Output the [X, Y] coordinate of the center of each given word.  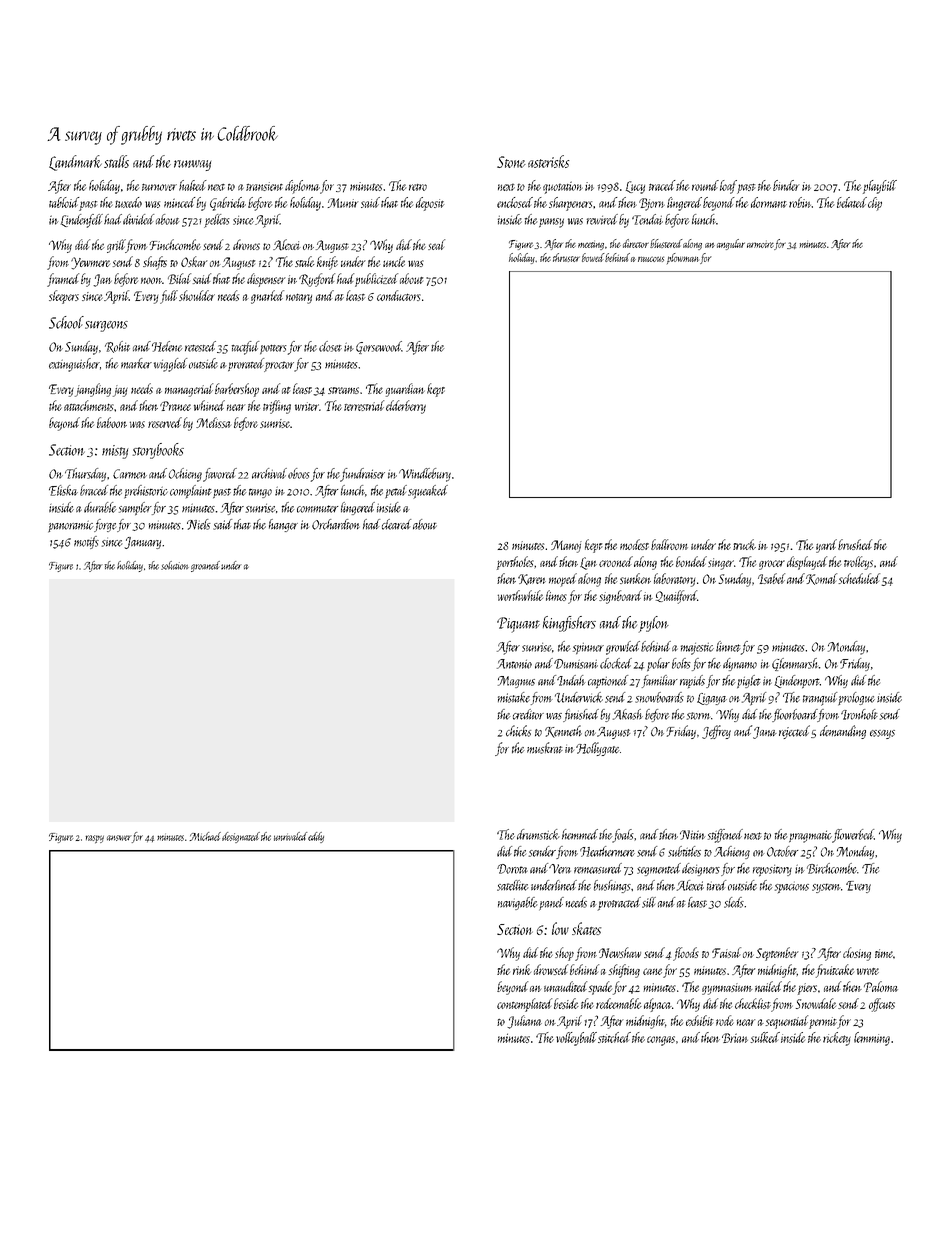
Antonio [514, 664]
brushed [855, 544]
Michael [205, 836]
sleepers [64, 297]
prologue [856, 699]
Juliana [524, 1022]
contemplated [524, 1005]
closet [330, 346]
